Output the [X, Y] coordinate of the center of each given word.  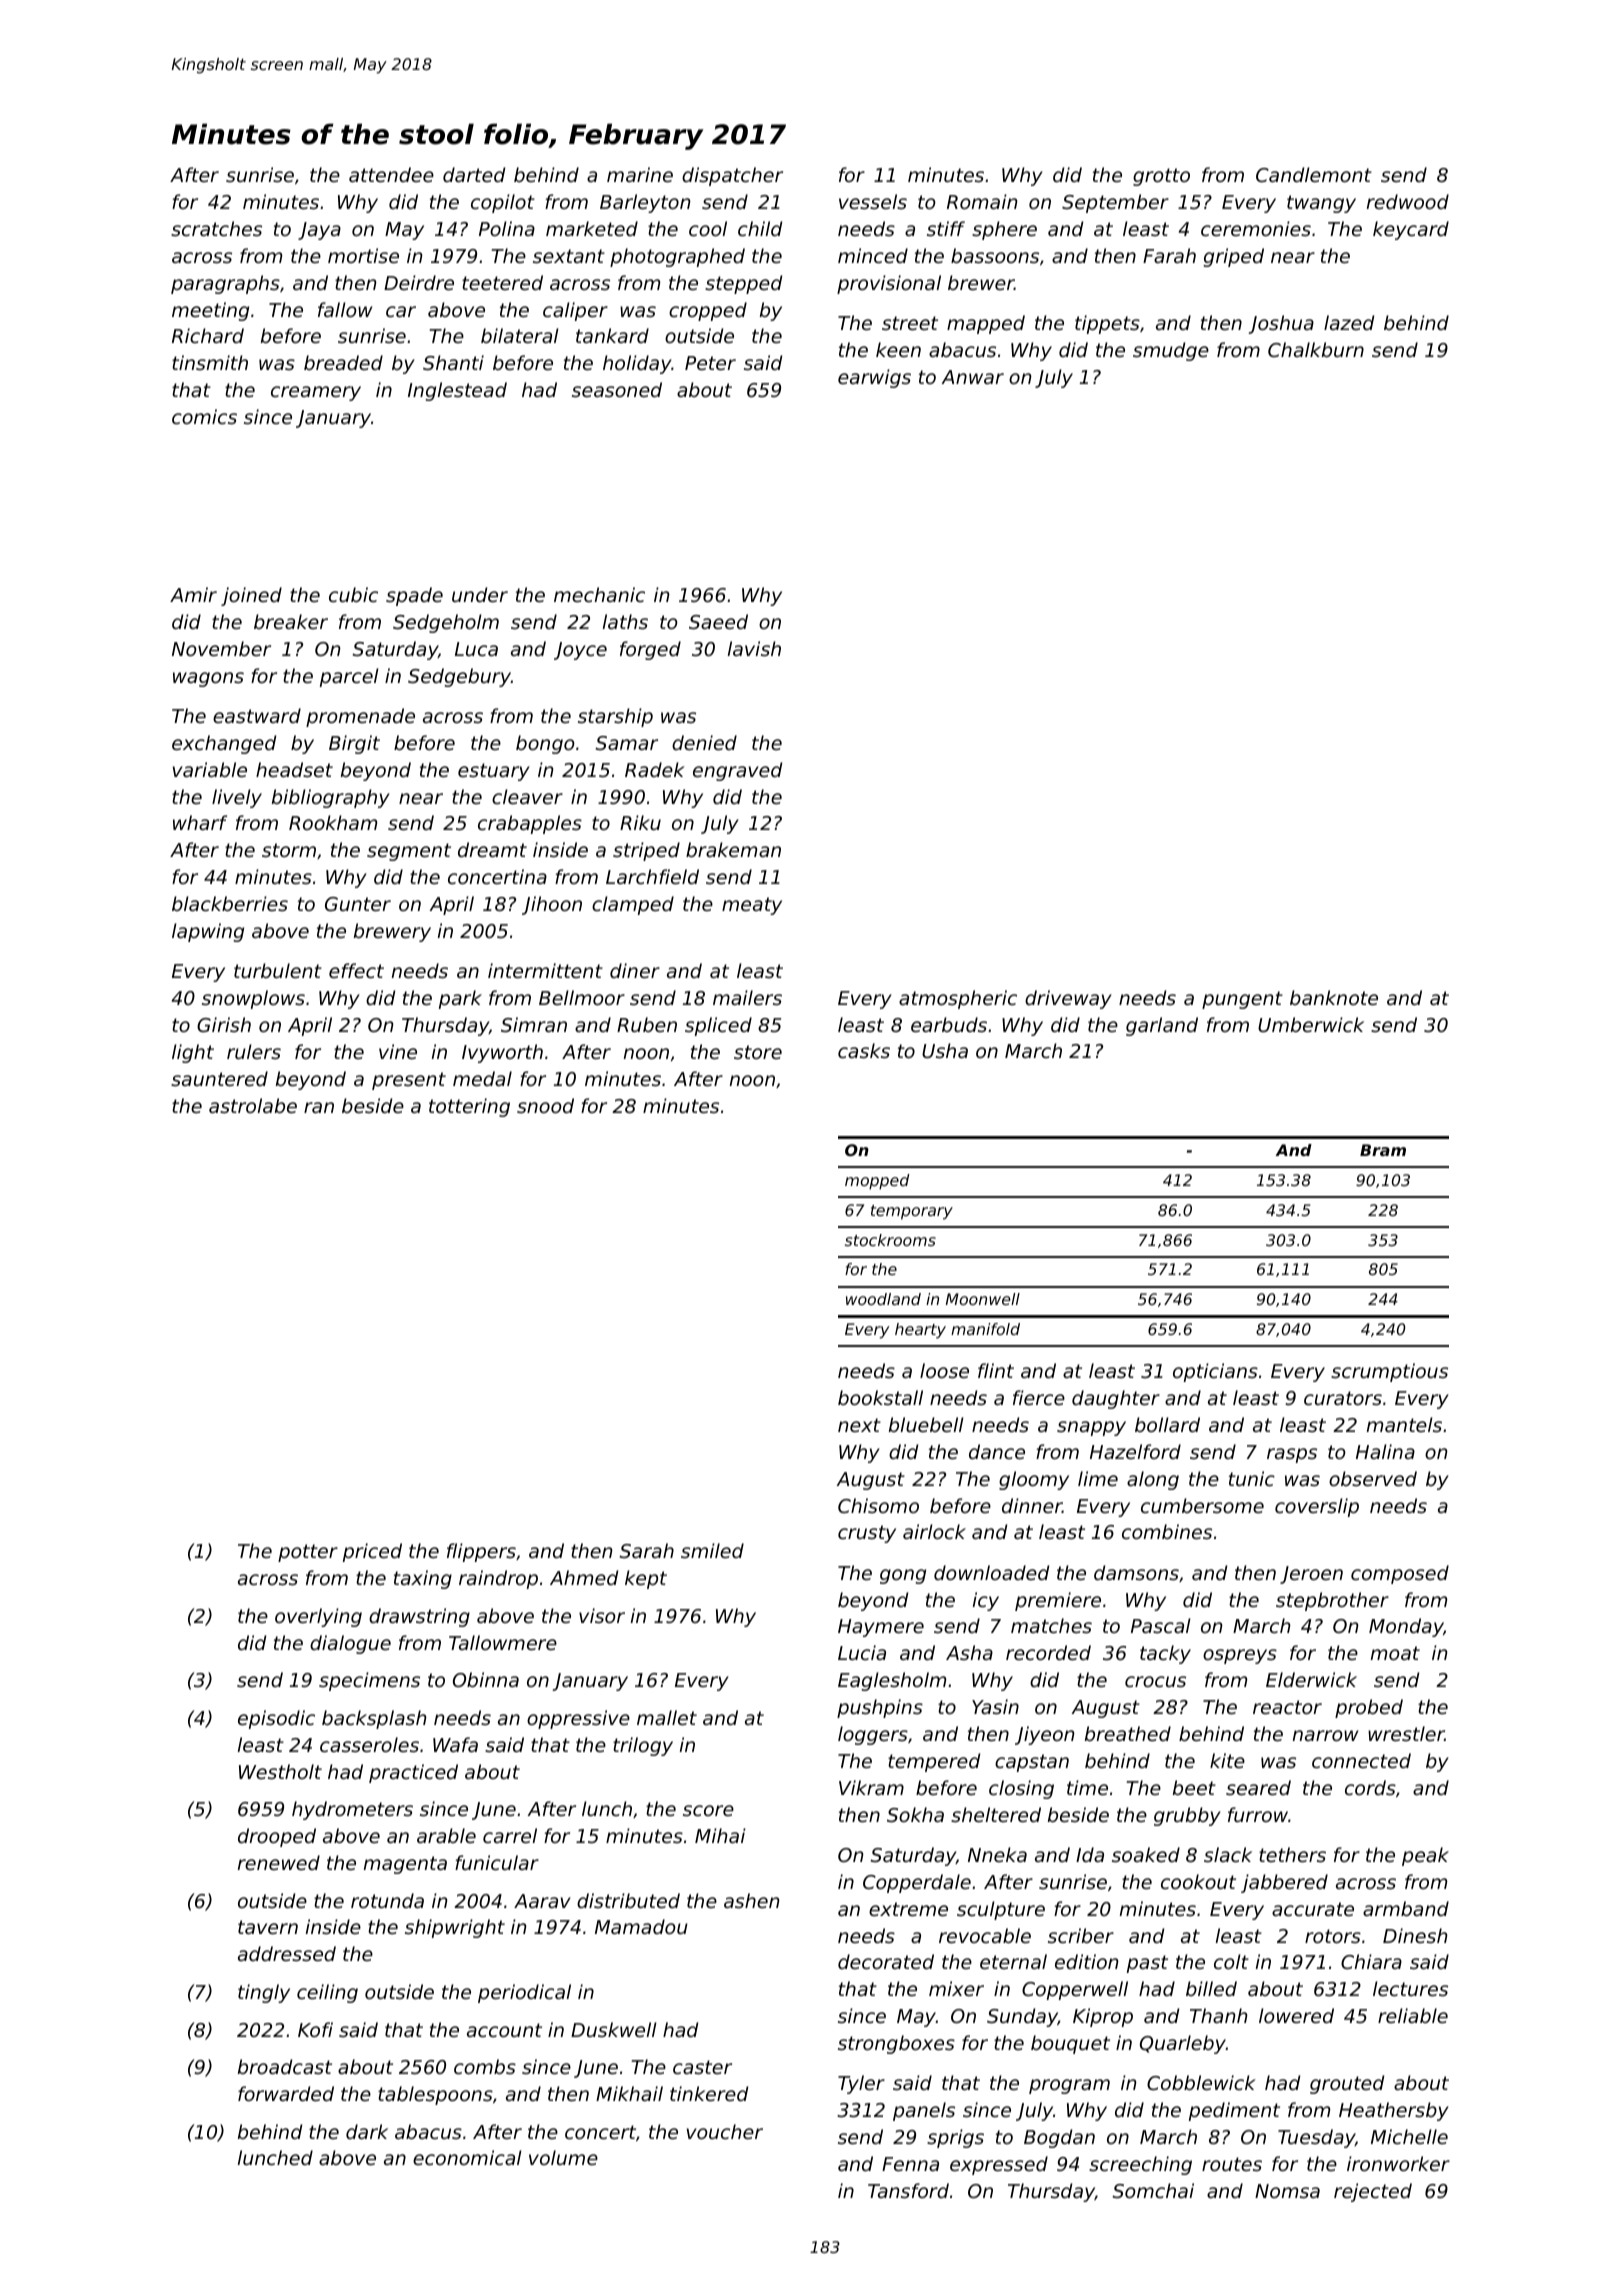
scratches [216, 228]
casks [864, 1050]
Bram [1383, 1150]
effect [356, 970]
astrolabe [253, 1105]
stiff [946, 228]
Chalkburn [1316, 349]
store [758, 1052]
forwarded [286, 2093]
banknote [1334, 997]
